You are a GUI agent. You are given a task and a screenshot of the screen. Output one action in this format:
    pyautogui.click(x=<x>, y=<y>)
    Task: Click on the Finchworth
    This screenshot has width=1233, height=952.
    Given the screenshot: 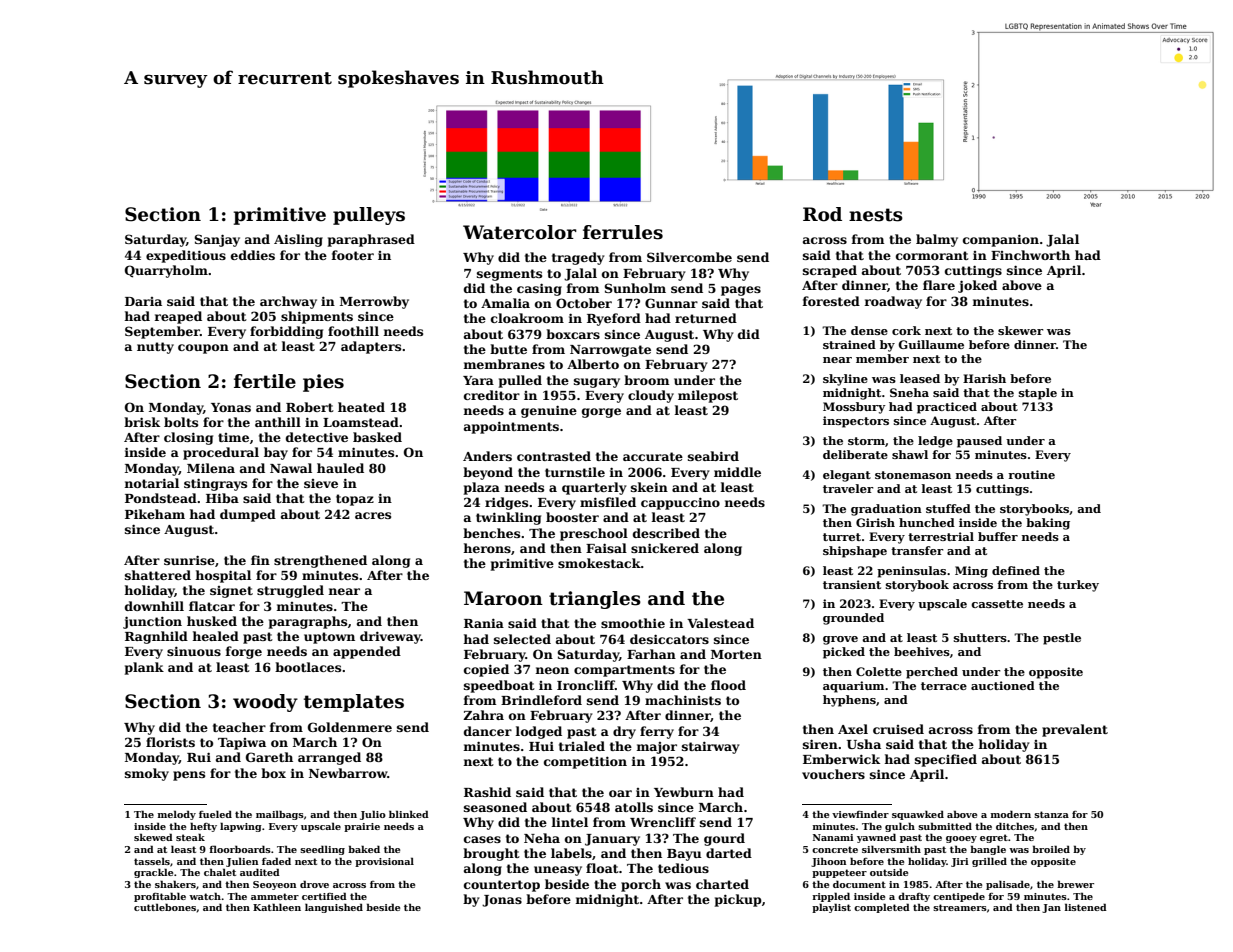 What is the action you would take?
    pyautogui.click(x=1030, y=255)
